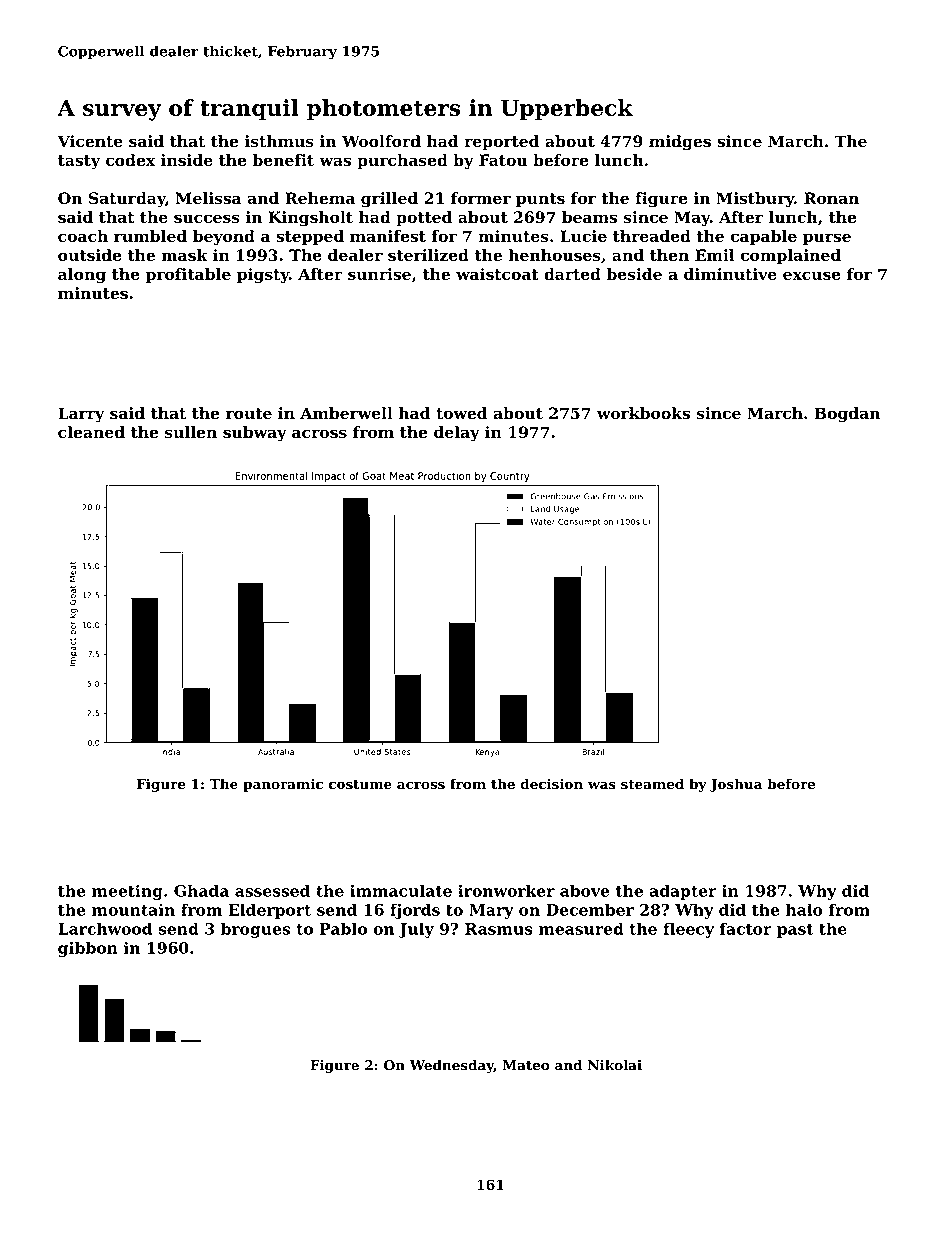 The height and width of the screenshot is (1233, 952). Describe the element at coordinates (283, 785) in the screenshot. I see `panoramic` at that location.
